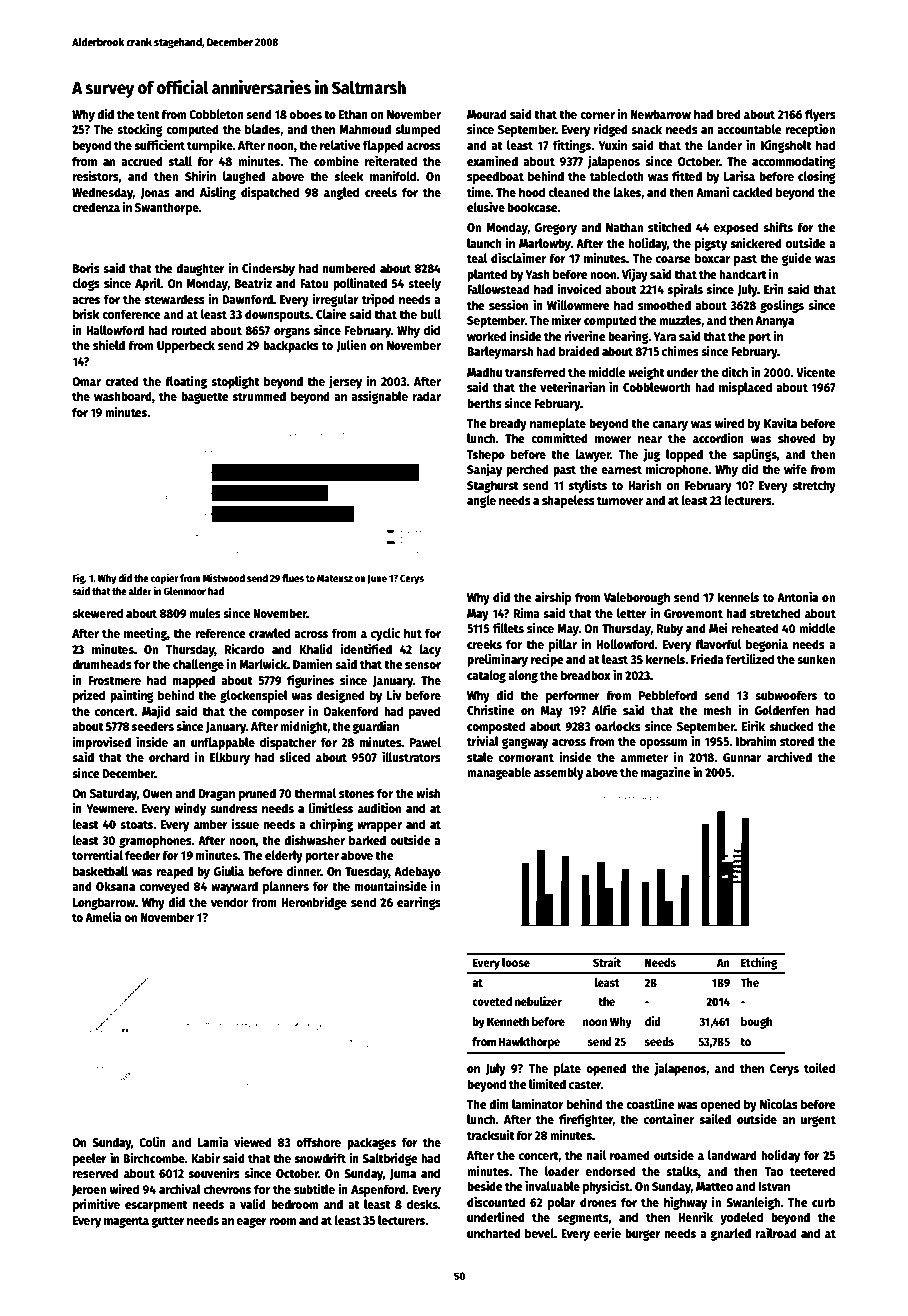 The image size is (908, 1316). Describe the element at coordinates (194, 681) in the screenshot. I see `mapped` at that location.
